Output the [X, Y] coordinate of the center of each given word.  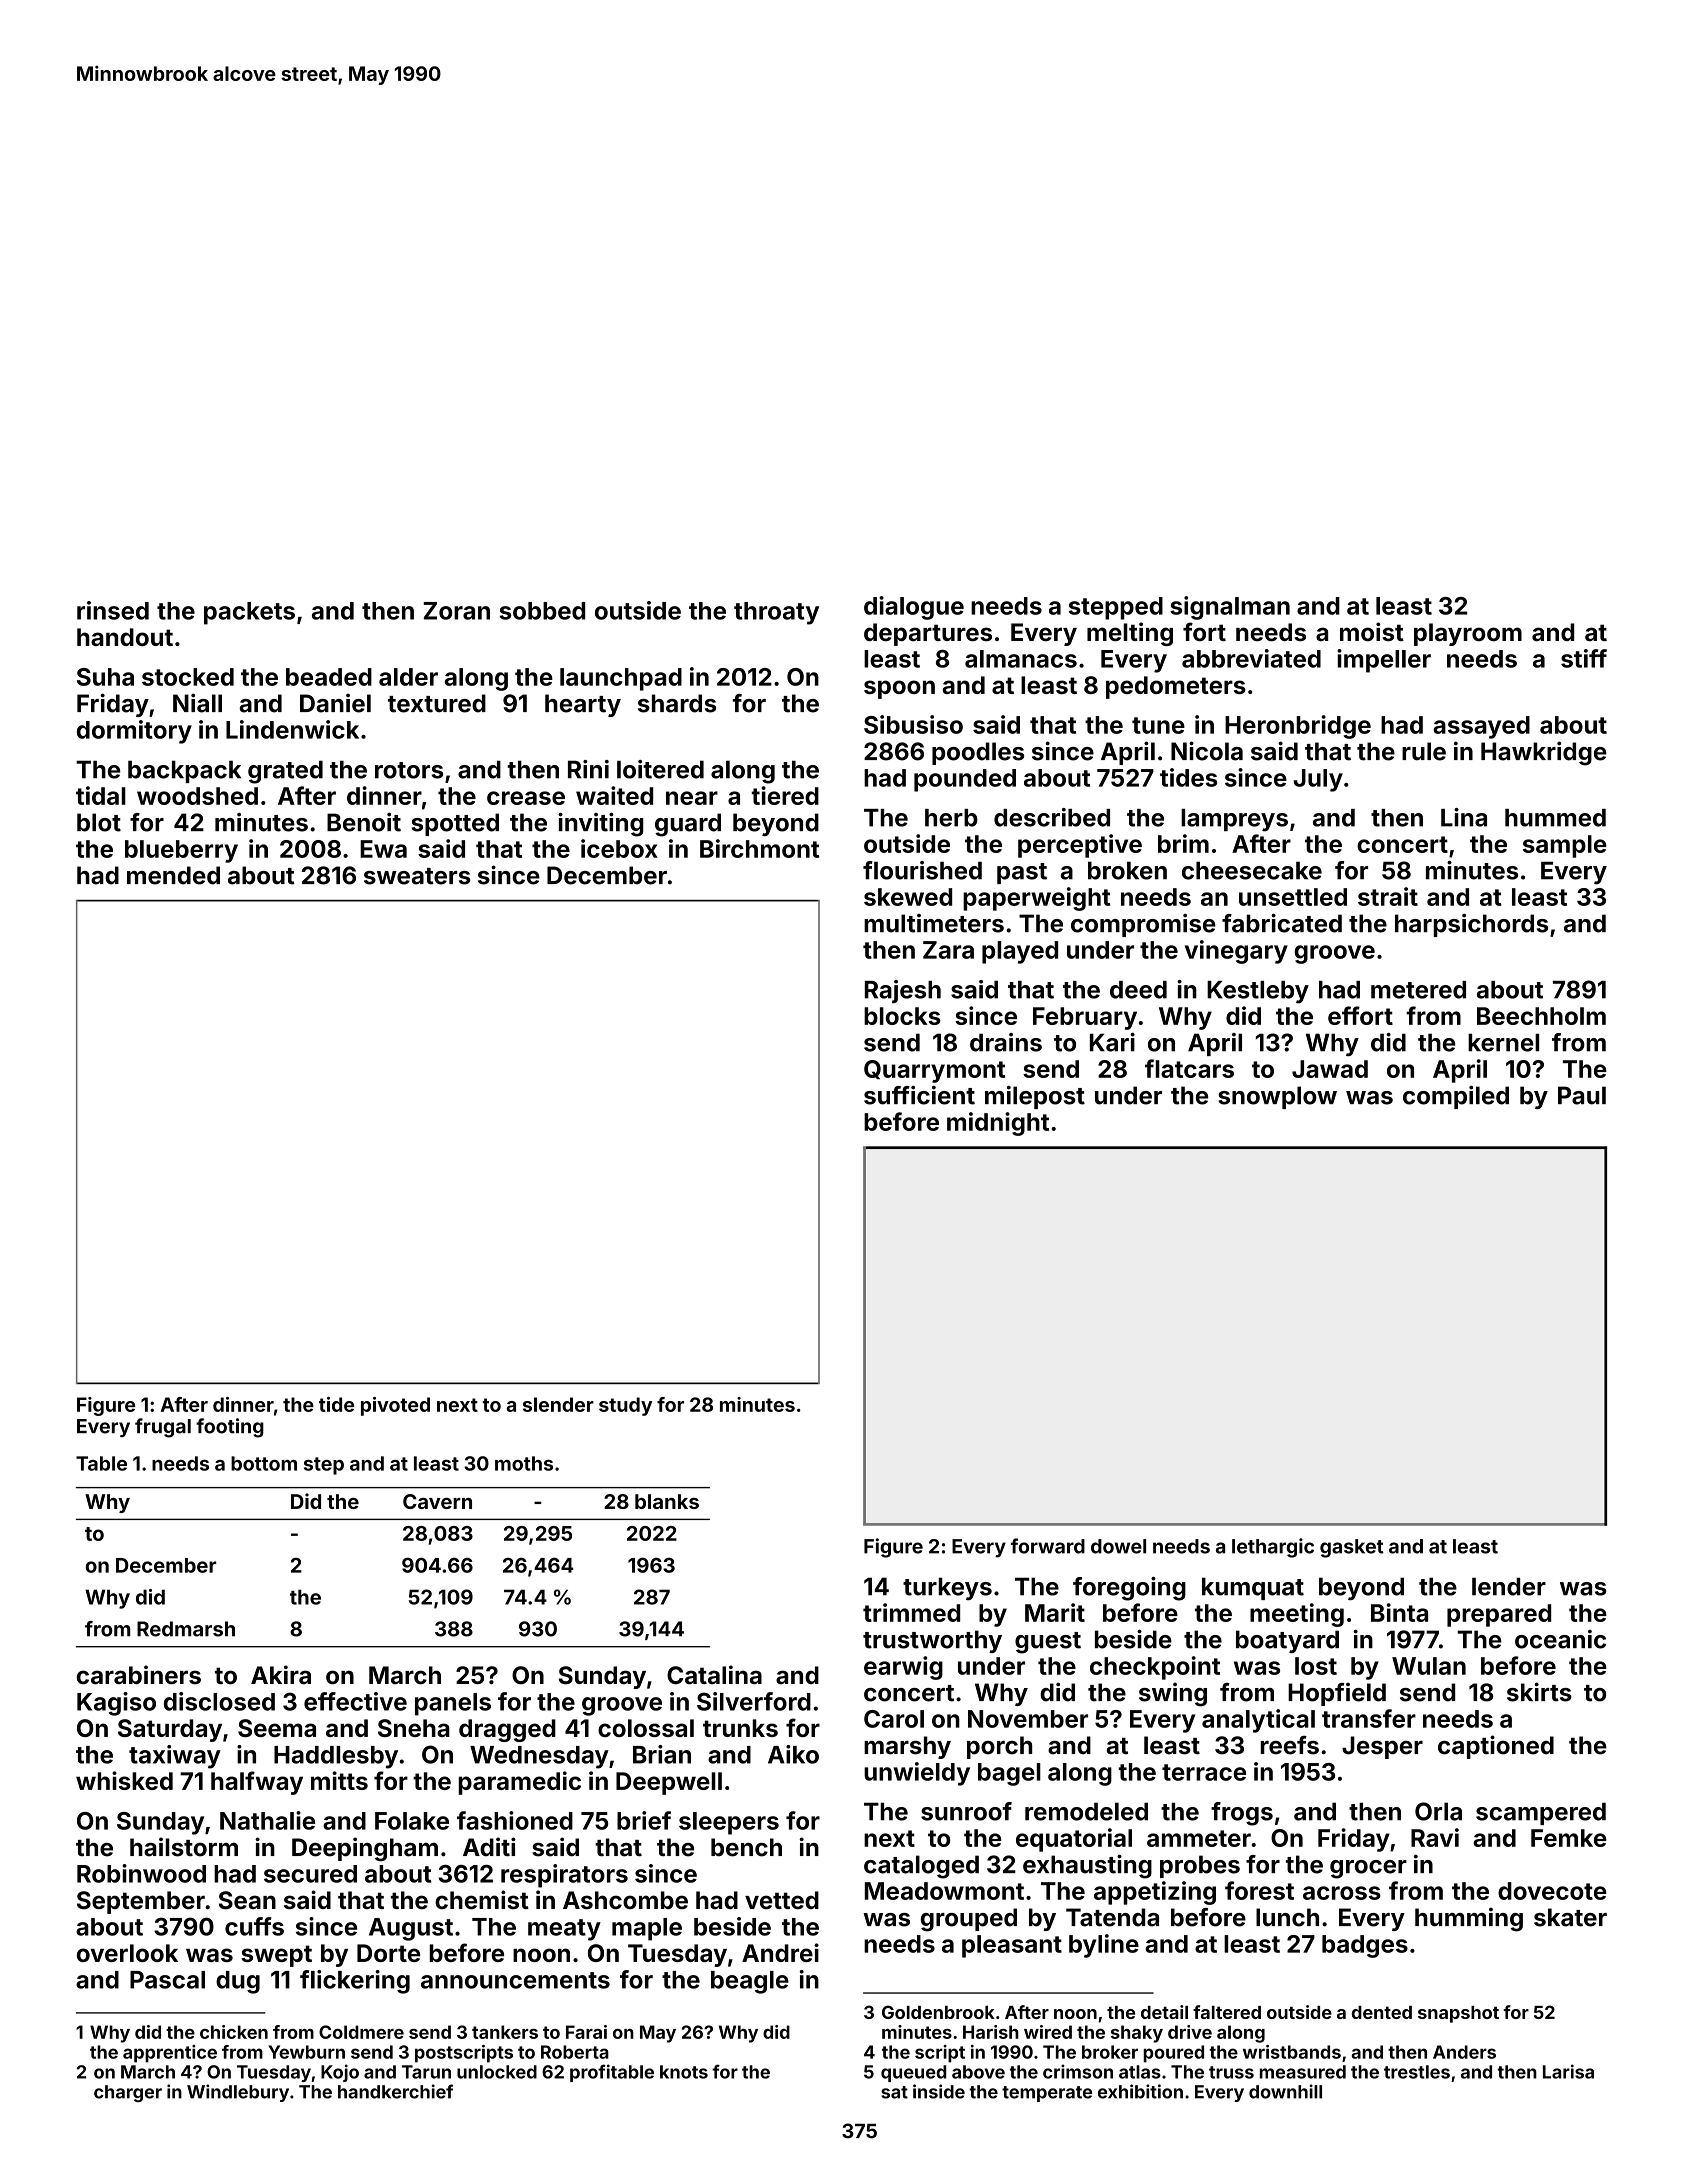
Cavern [437, 1501]
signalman [1230, 608]
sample [1565, 846]
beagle [750, 1982]
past [1022, 873]
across [1342, 1893]
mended [173, 875]
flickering [355, 1982]
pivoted [395, 1406]
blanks [667, 1501]
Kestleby [1258, 992]
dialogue [914, 608]
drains [1006, 1042]
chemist [482, 1900]
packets [249, 613]
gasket [1352, 1548]
